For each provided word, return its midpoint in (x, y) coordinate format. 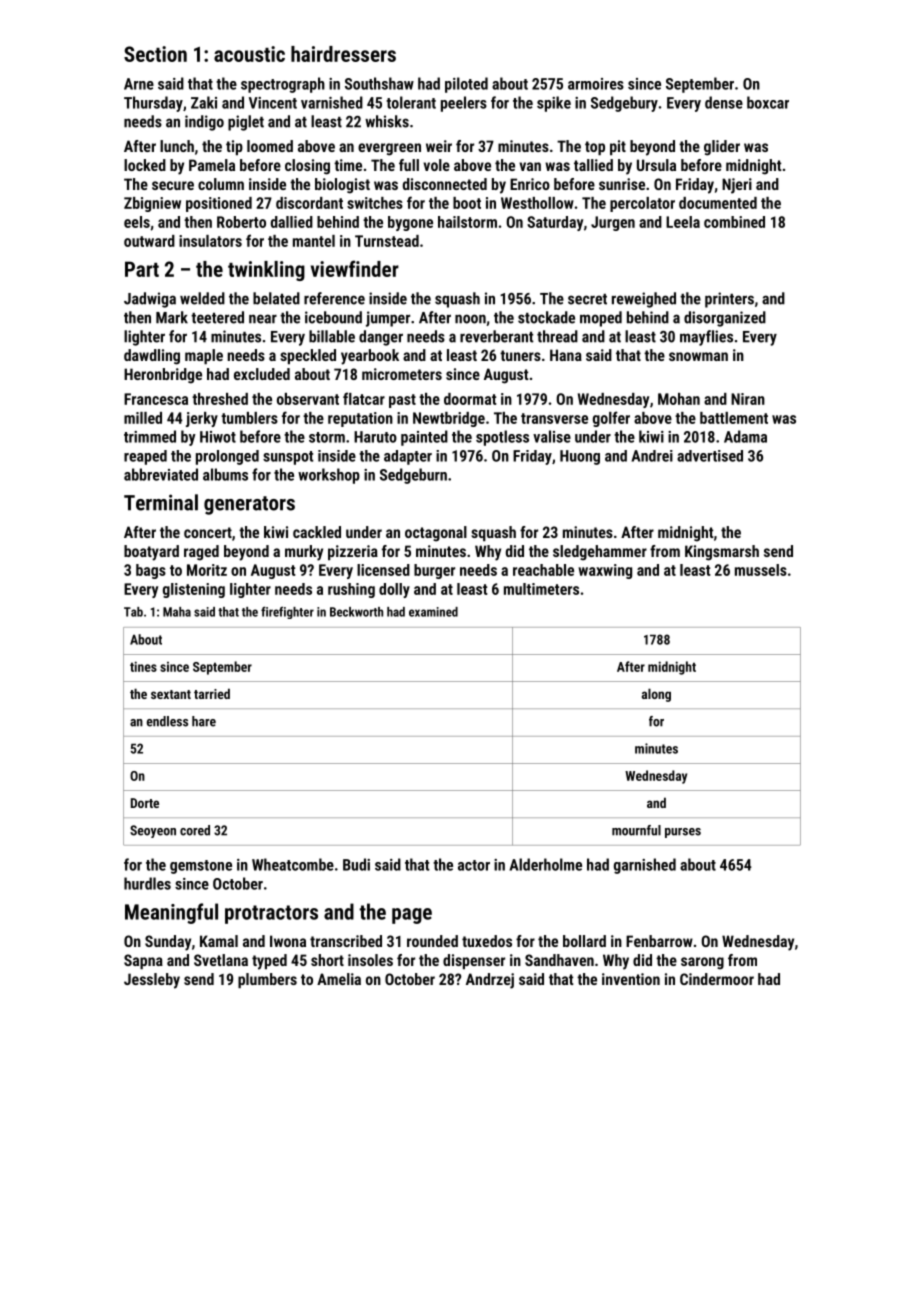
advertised (710, 456)
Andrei (652, 456)
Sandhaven (559, 960)
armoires (596, 84)
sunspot (288, 458)
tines (143, 666)
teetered (217, 317)
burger (434, 571)
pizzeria (353, 552)
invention (631, 979)
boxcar (768, 102)
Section (155, 54)
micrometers (402, 374)
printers (729, 300)
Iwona (288, 941)
